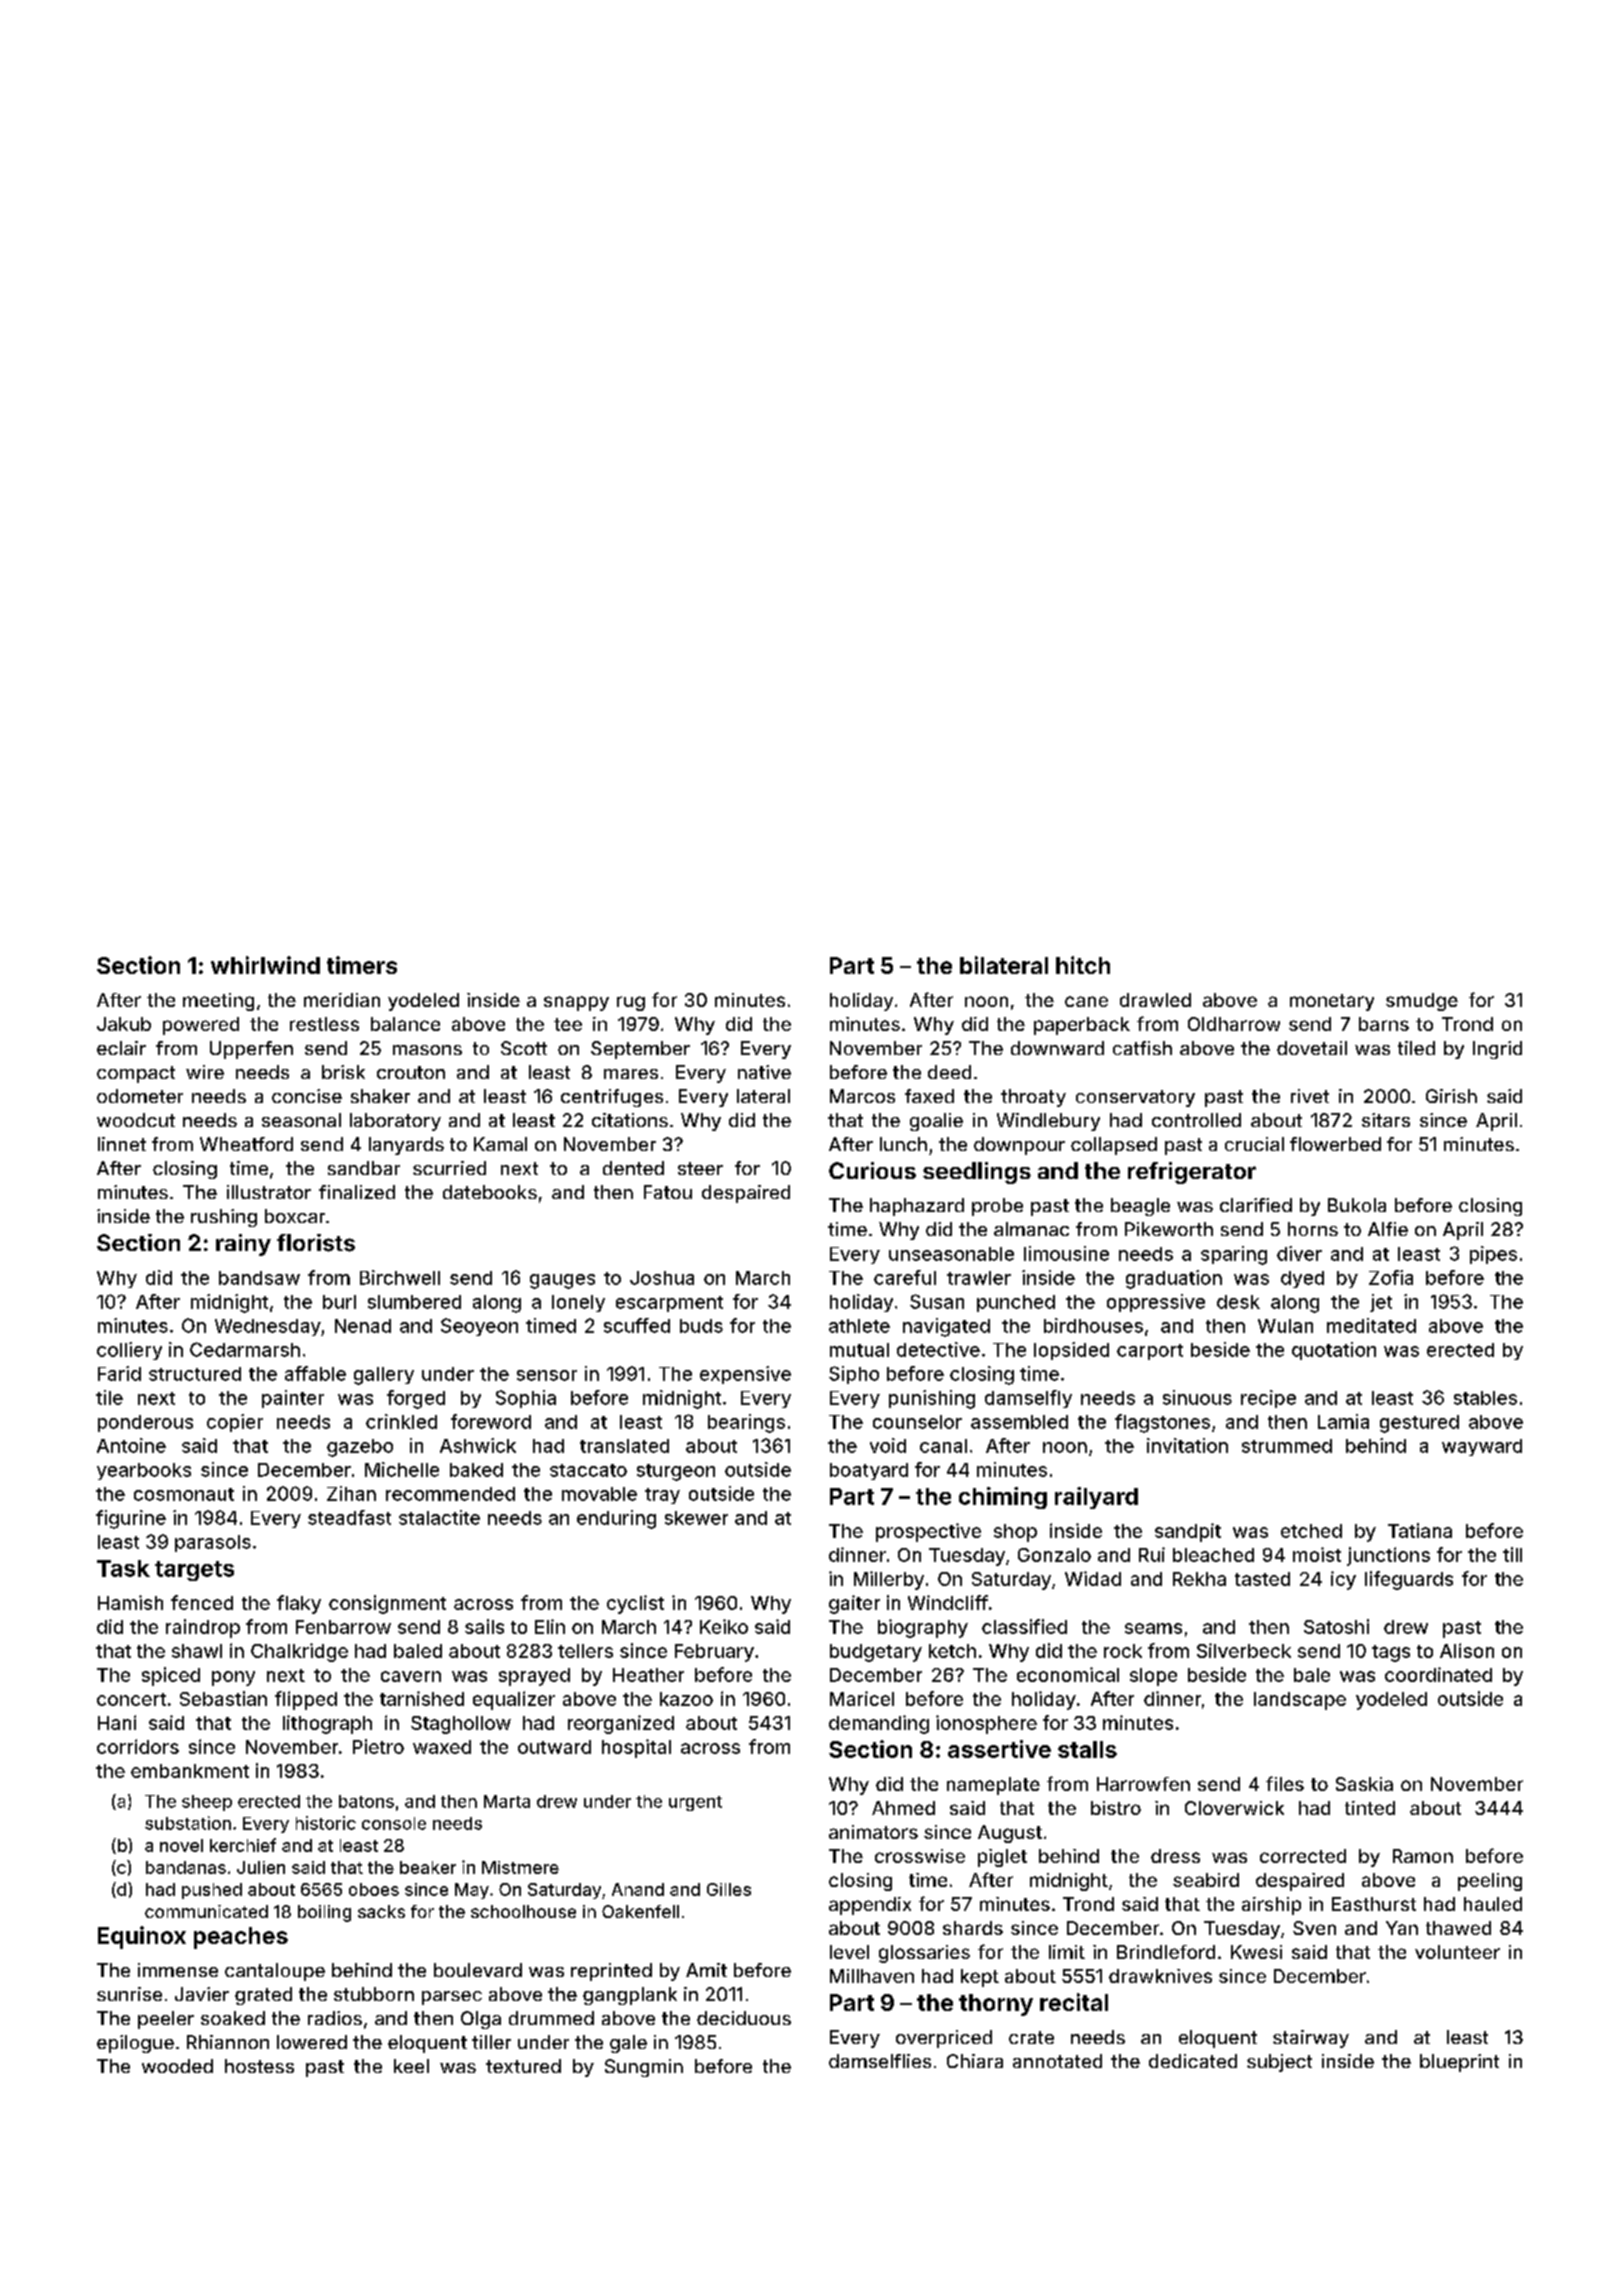  I want to click on carport, so click(1150, 1352).
